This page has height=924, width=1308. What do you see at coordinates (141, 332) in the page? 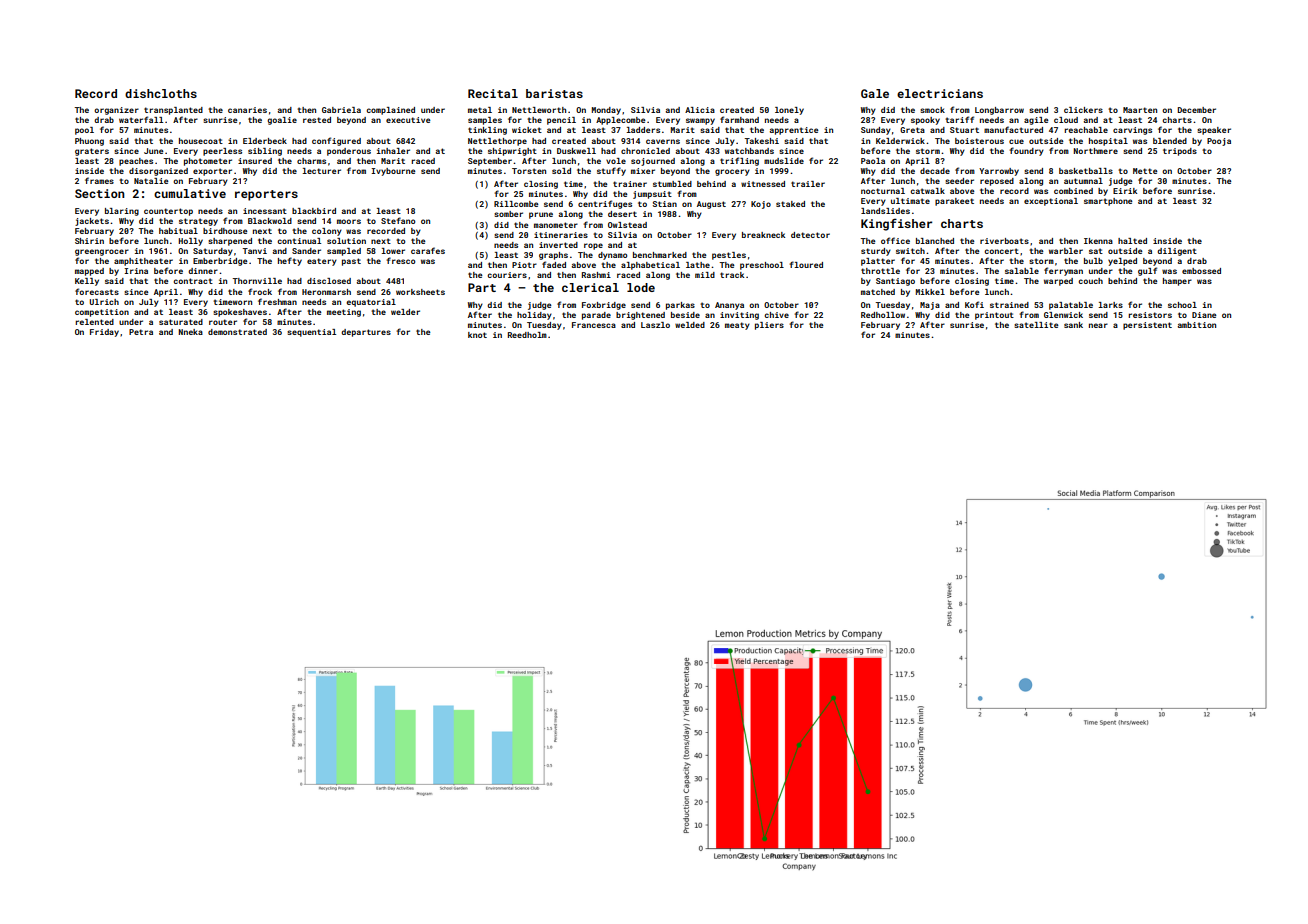
I see `Petra` at bounding box center [141, 332].
